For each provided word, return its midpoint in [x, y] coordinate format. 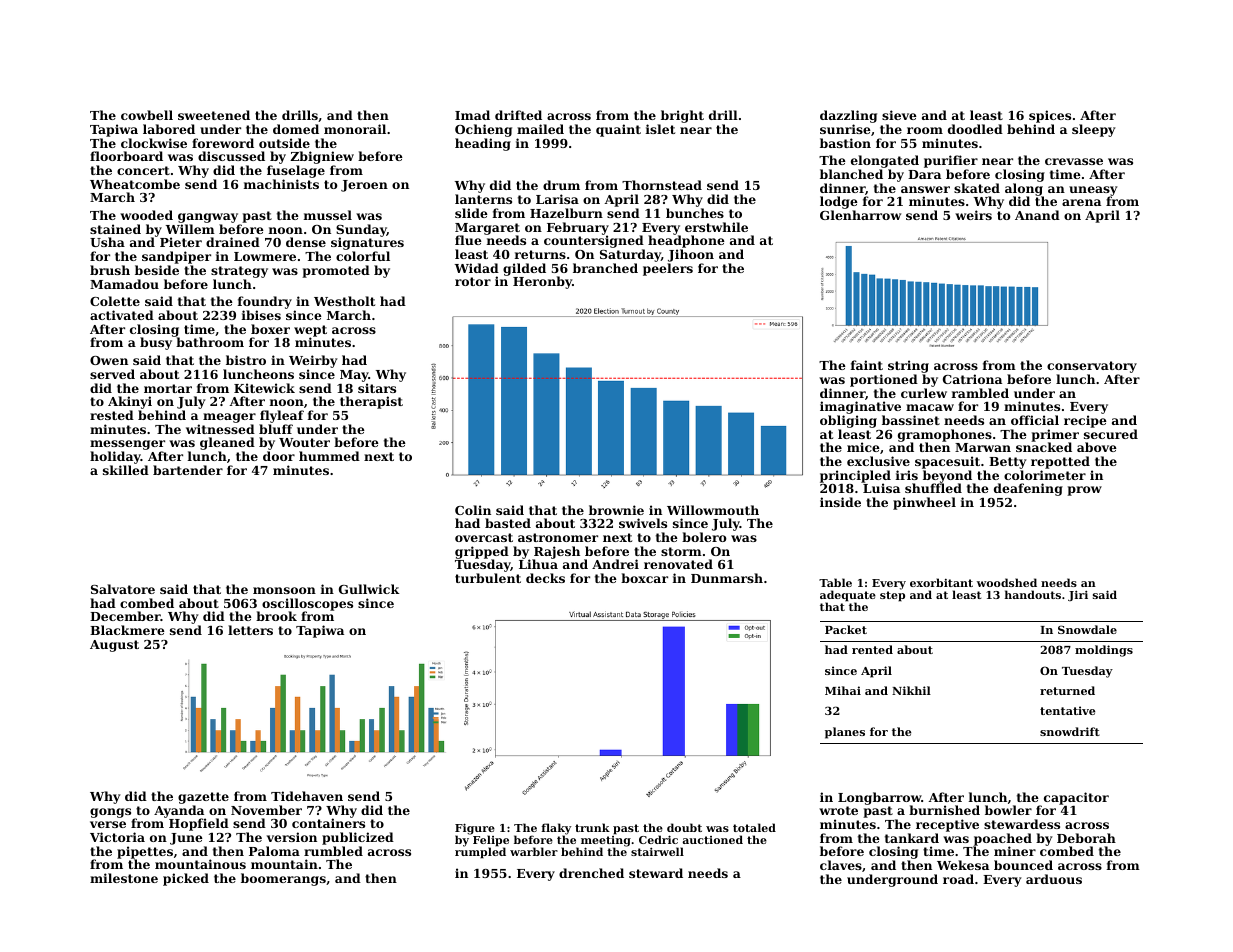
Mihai [843, 690]
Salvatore [123, 589]
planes [845, 733]
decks [545, 578]
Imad [472, 115]
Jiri [1078, 596]
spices [1050, 116]
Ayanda [180, 812]
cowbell [147, 115]
